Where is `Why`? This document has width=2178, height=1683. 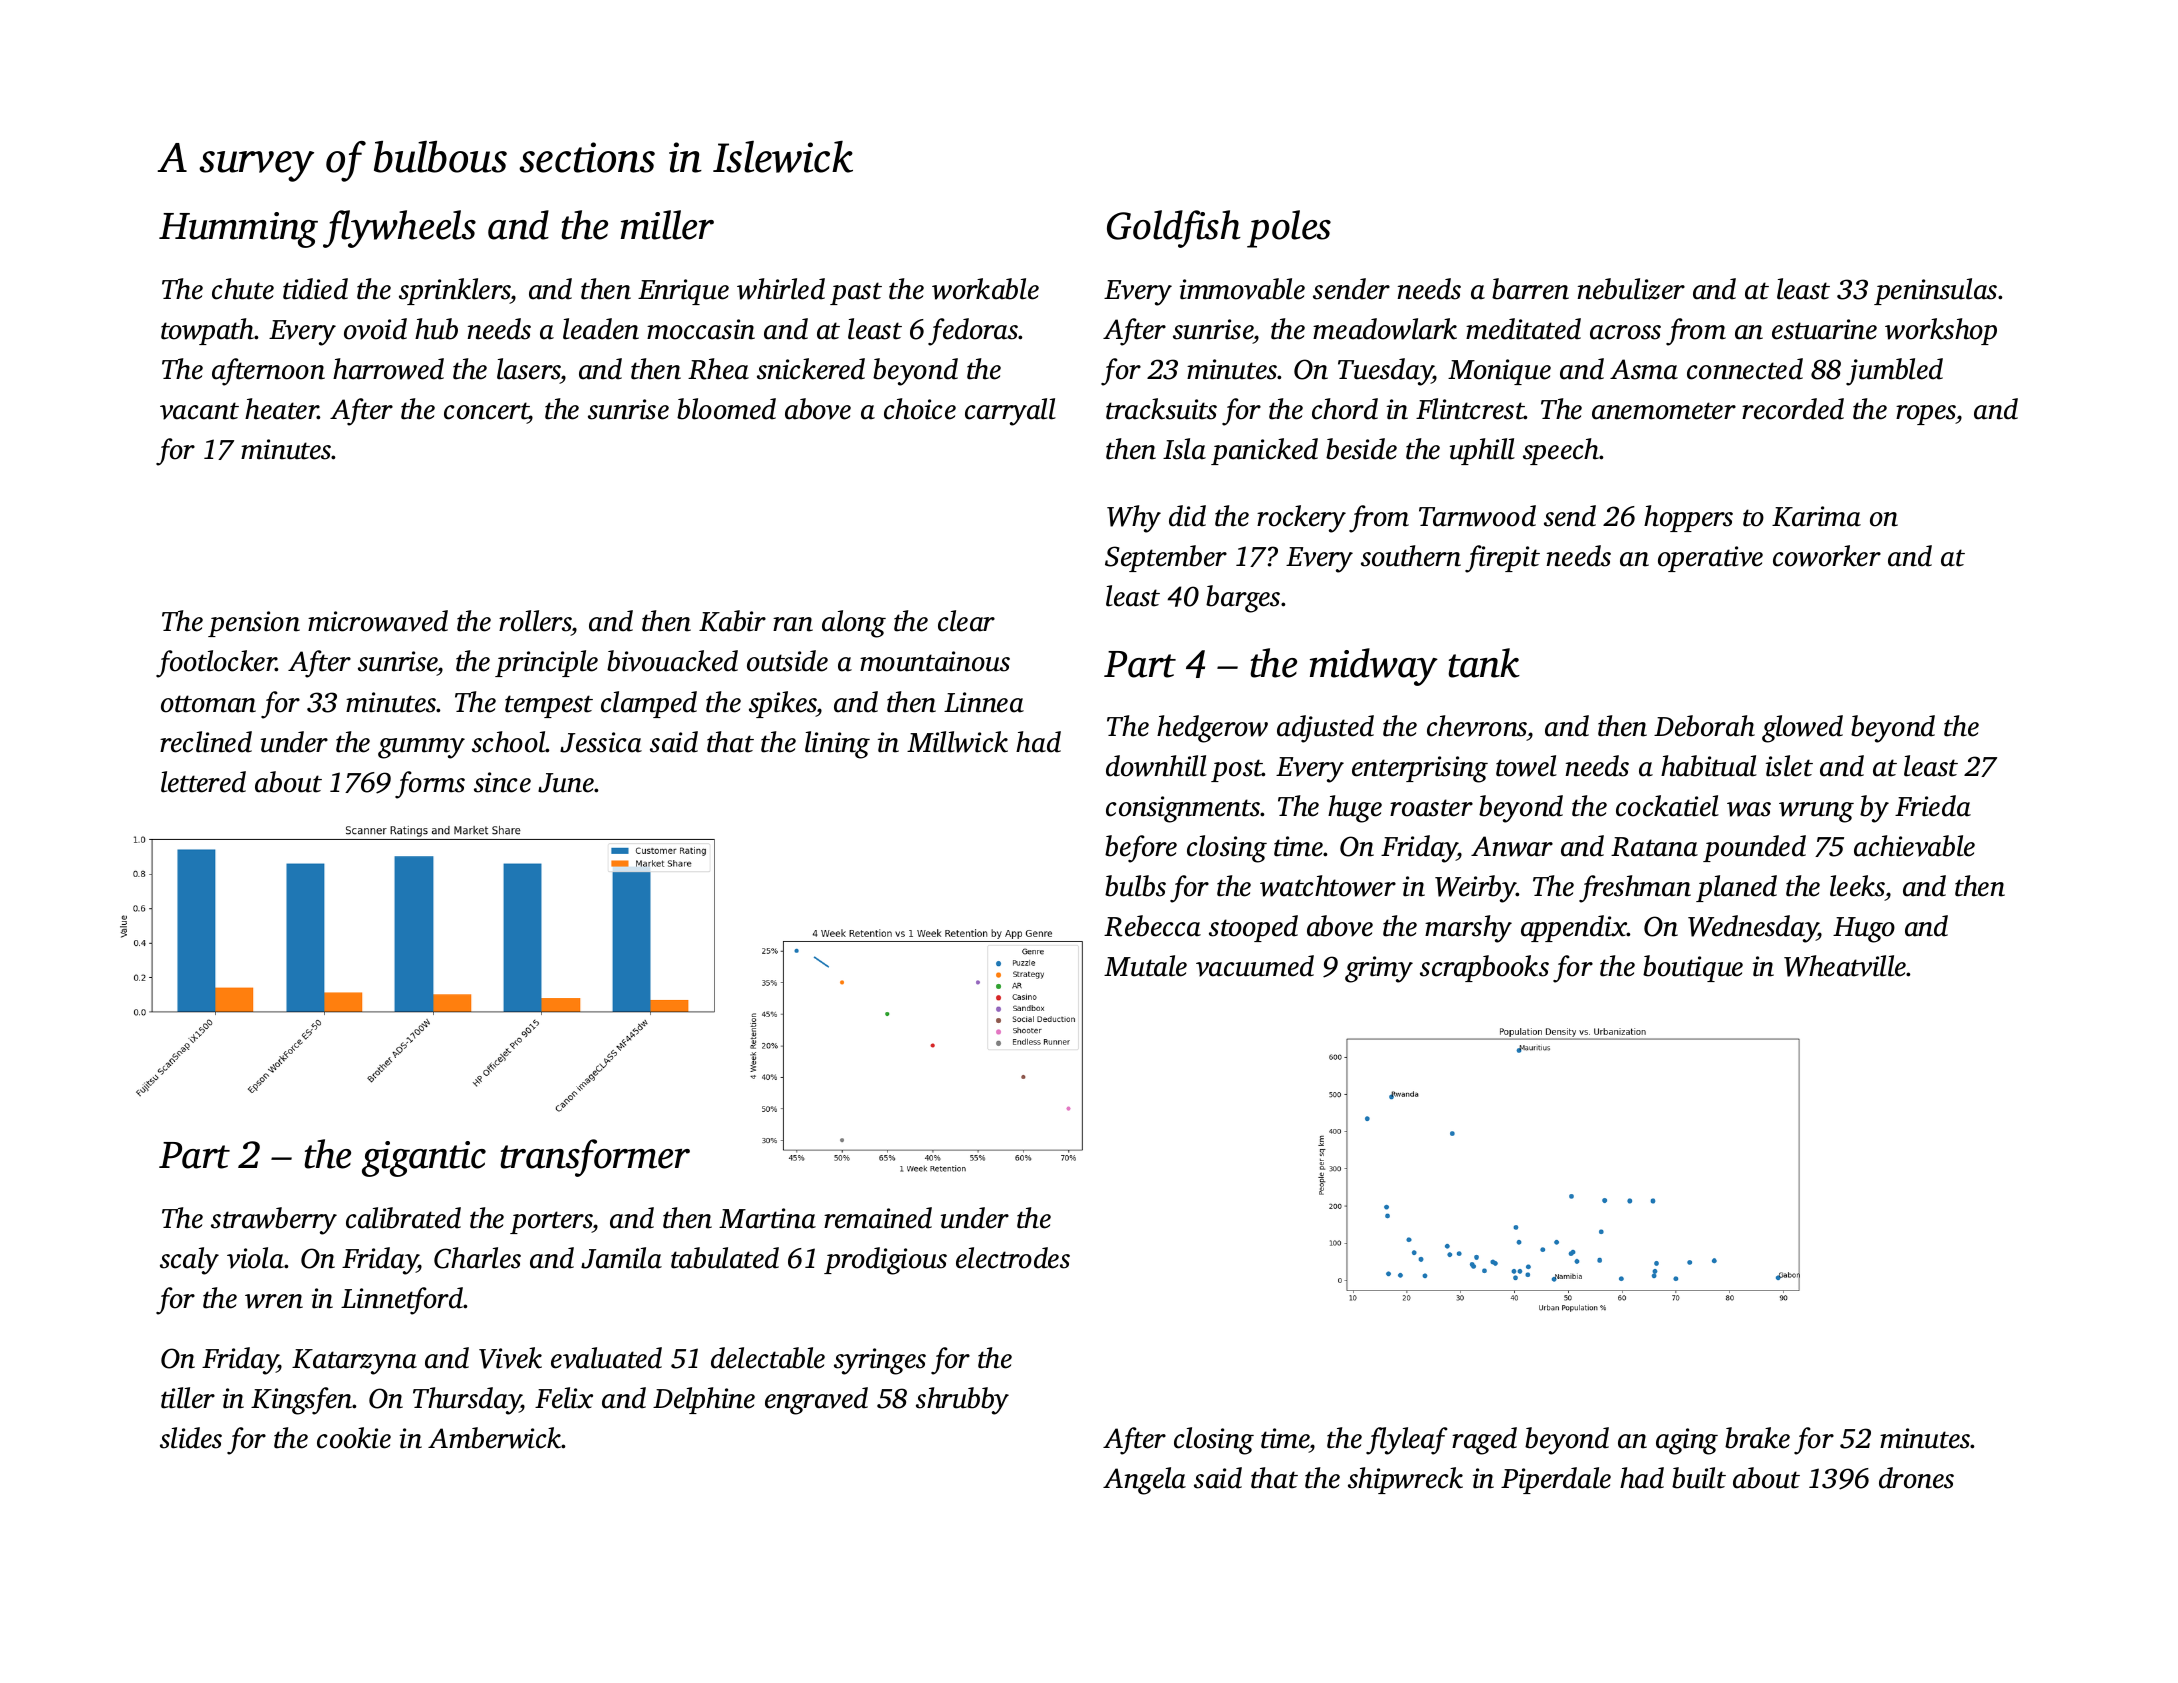 Why is located at coordinates (1134, 519).
